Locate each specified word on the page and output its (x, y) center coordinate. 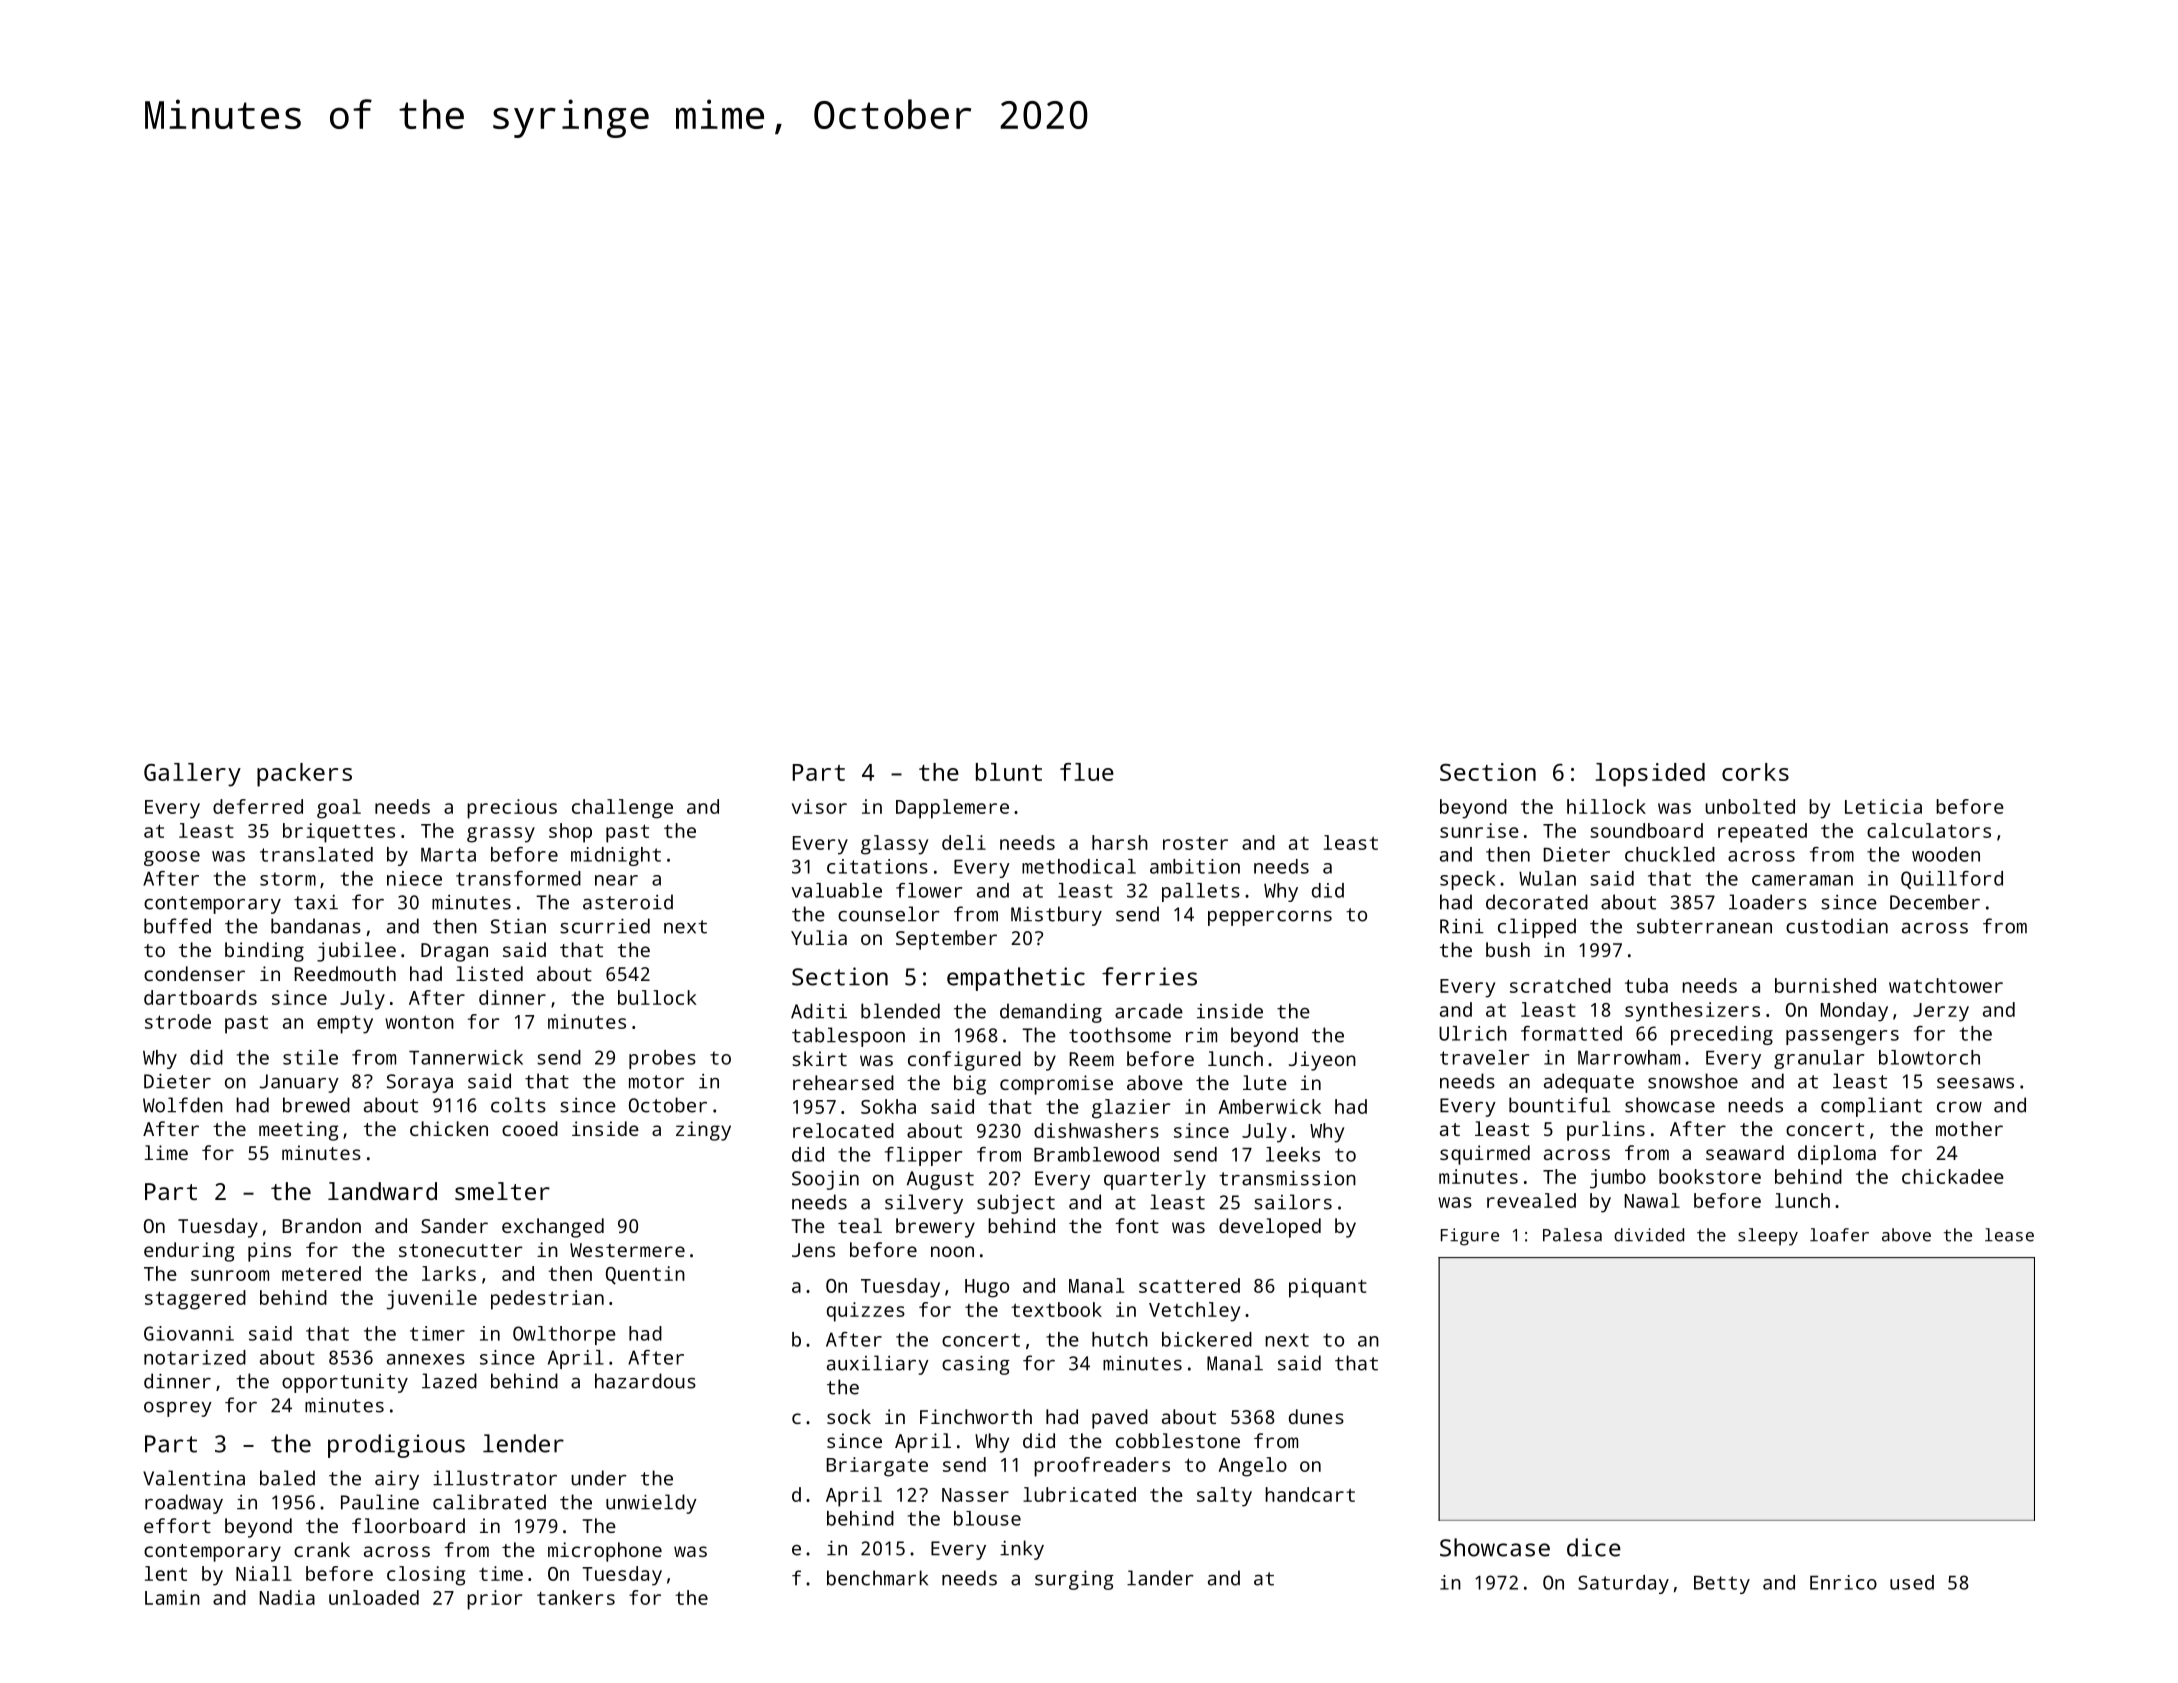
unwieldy (651, 1504)
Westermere (627, 1250)
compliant (1871, 1107)
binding (264, 952)
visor (819, 806)
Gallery (192, 775)
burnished (1825, 985)
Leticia (1883, 806)
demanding (1051, 1013)
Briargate (877, 1467)
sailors (1293, 1202)
